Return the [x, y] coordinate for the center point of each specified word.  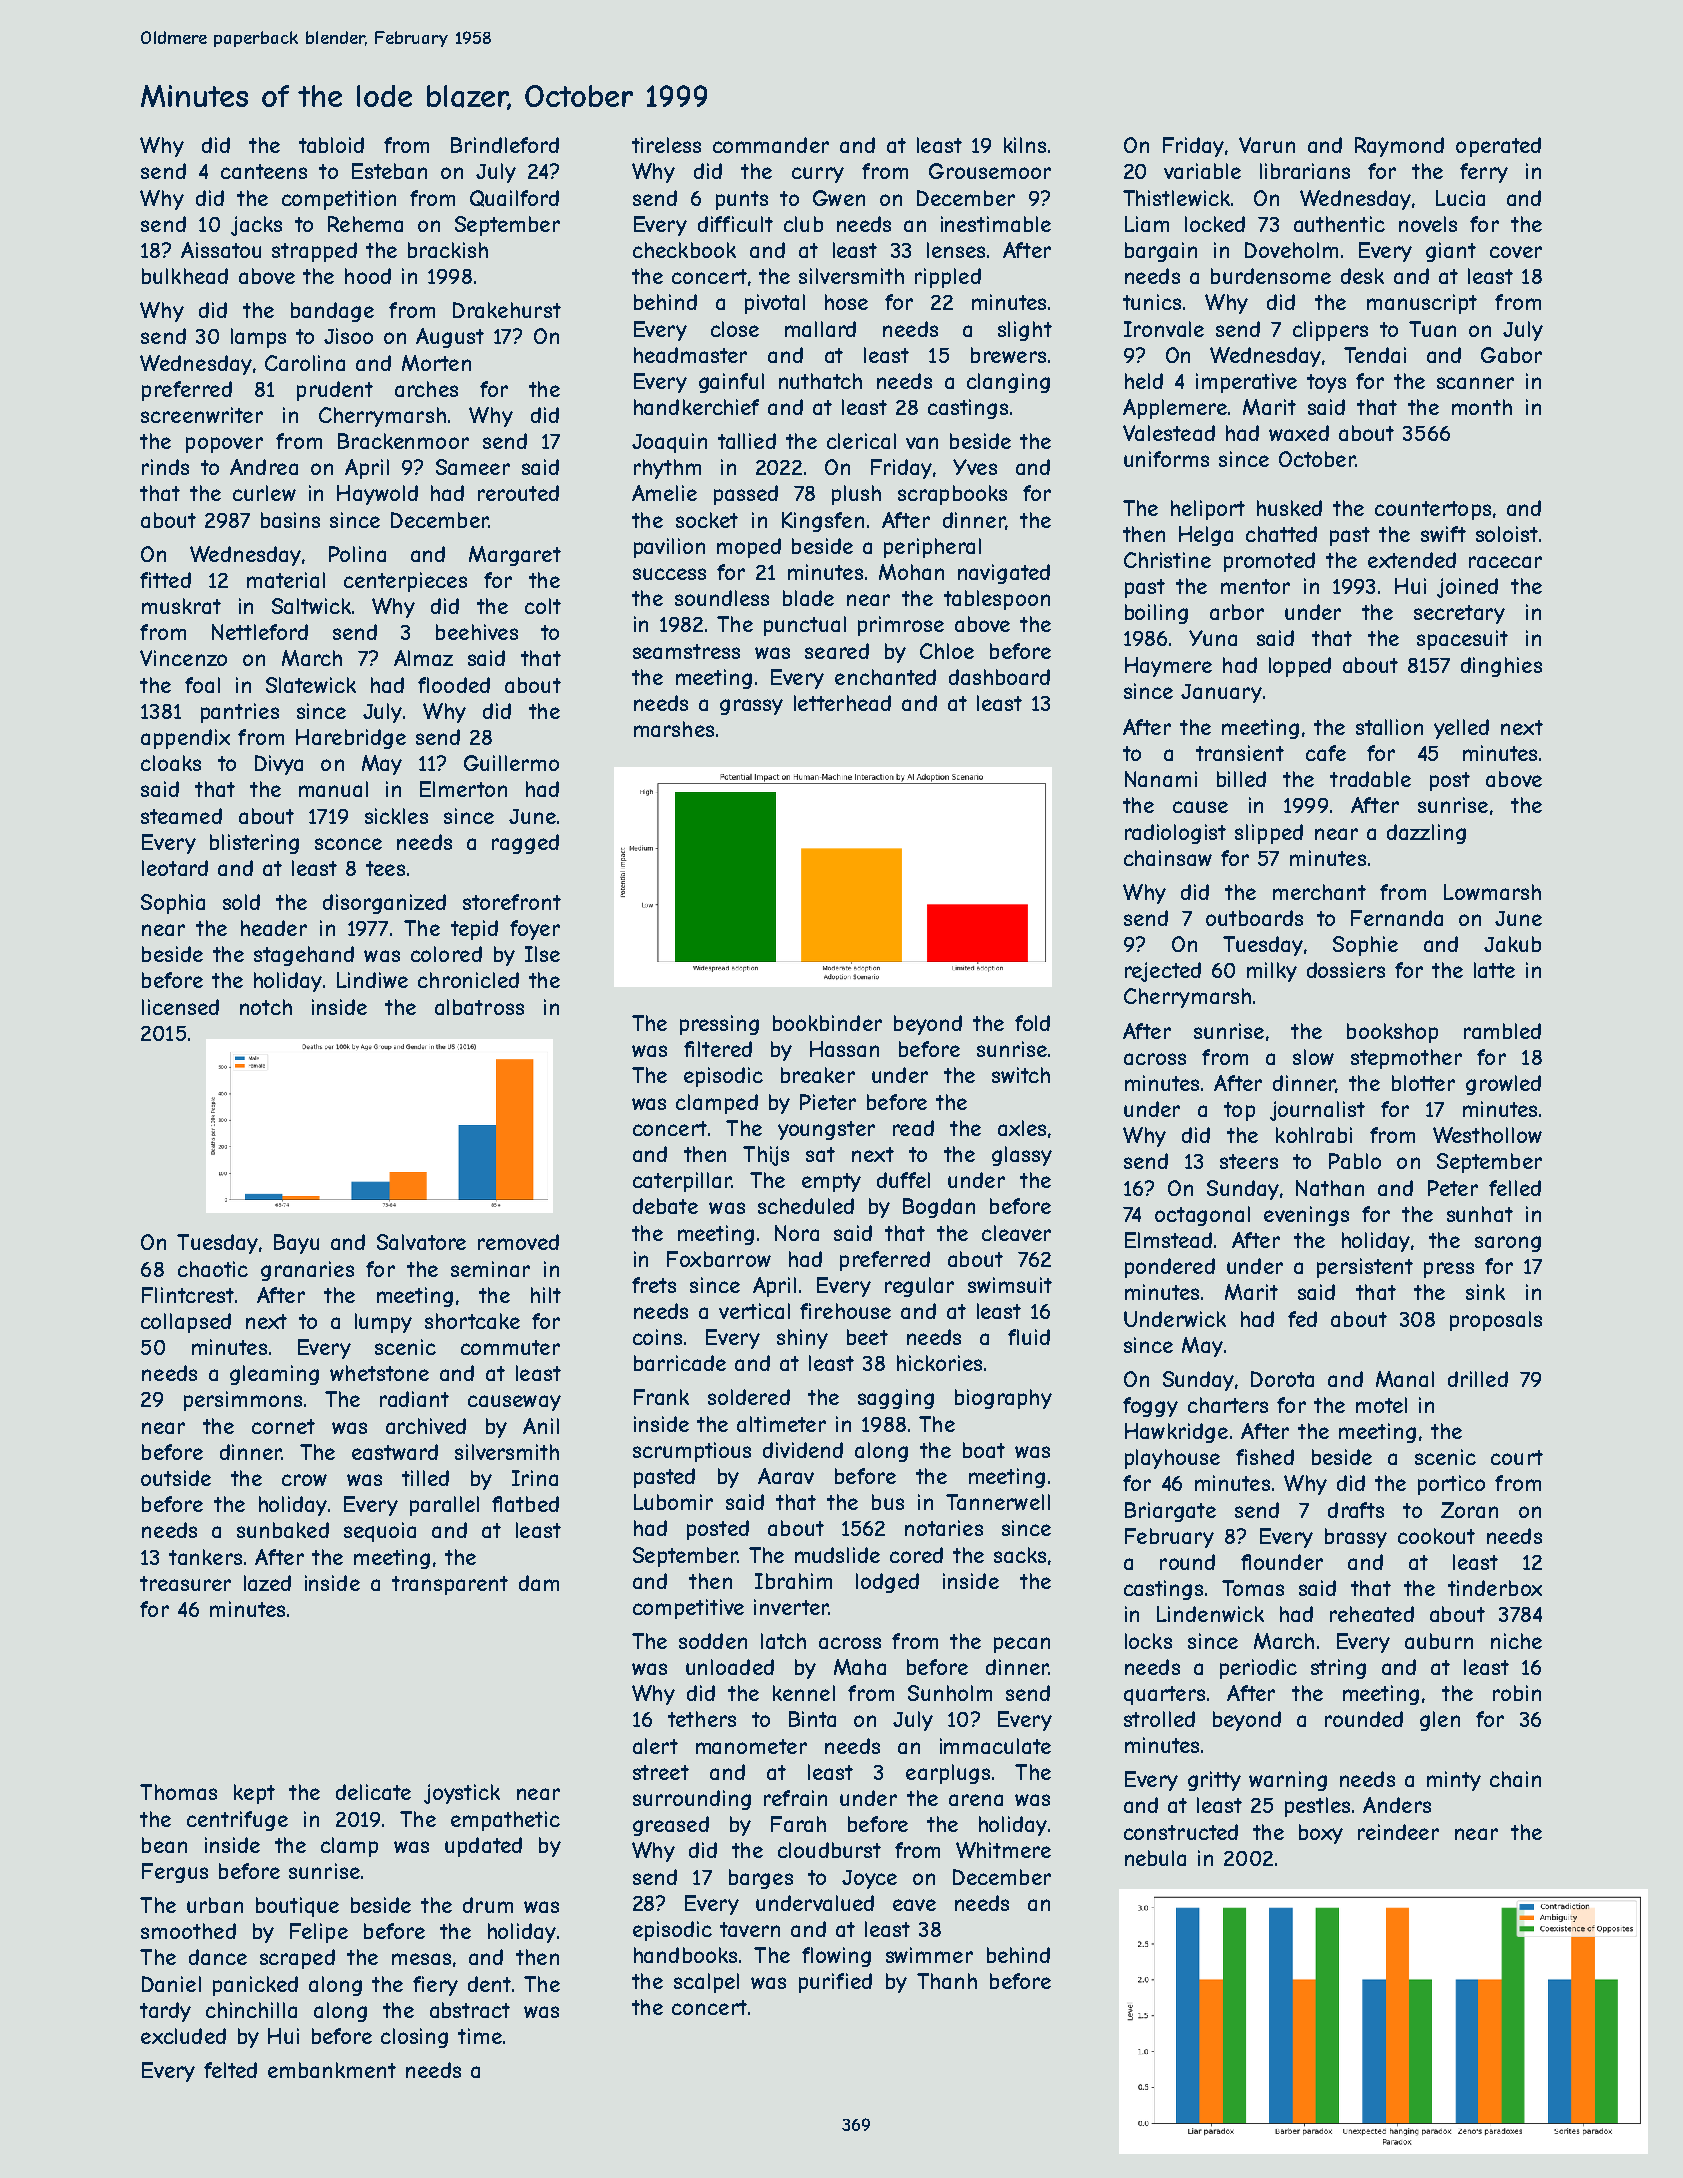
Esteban [389, 171]
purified [835, 1983]
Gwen [839, 198]
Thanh [947, 1981]
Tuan [1432, 329]
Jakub [1512, 944]
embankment [332, 2070]
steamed [181, 816]
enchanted [885, 677]
